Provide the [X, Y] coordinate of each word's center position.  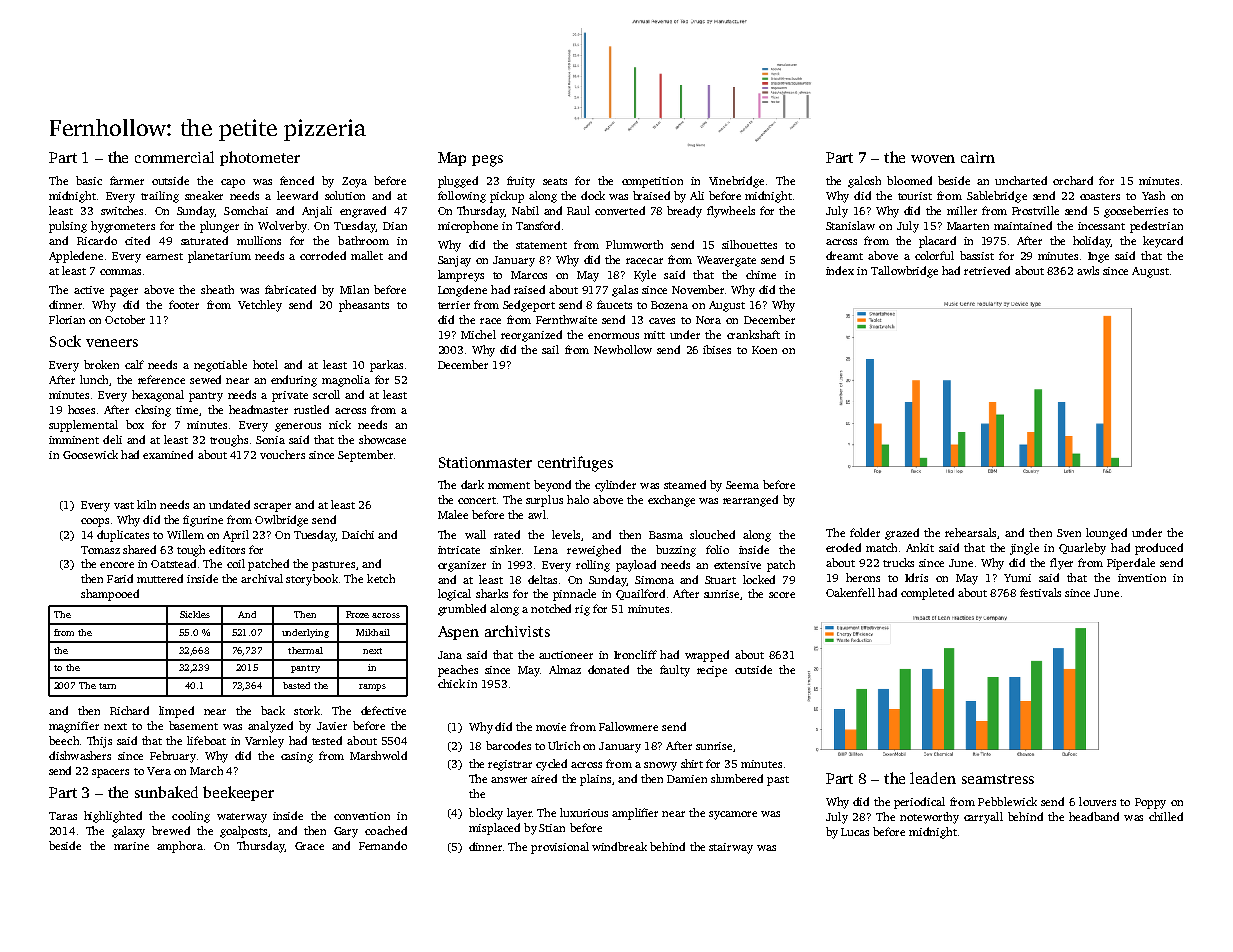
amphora [180, 847]
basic [89, 180]
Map [452, 159]
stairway [731, 848]
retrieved [987, 270]
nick [340, 424]
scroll [326, 394]
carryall [983, 818]
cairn [978, 157]
